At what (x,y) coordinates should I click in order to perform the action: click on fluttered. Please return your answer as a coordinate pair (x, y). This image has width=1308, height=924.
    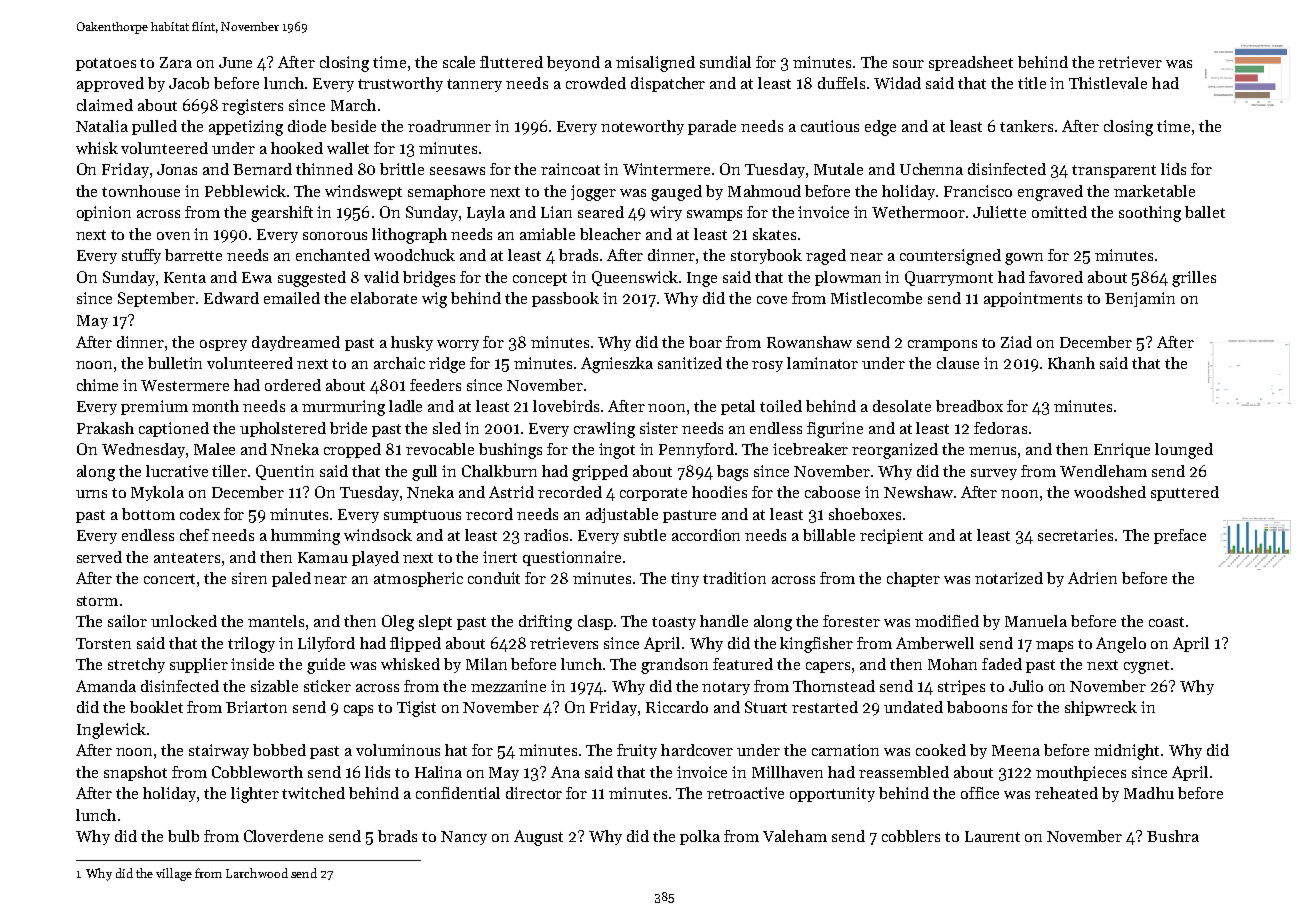
    Looking at the image, I should click on (511, 62).
